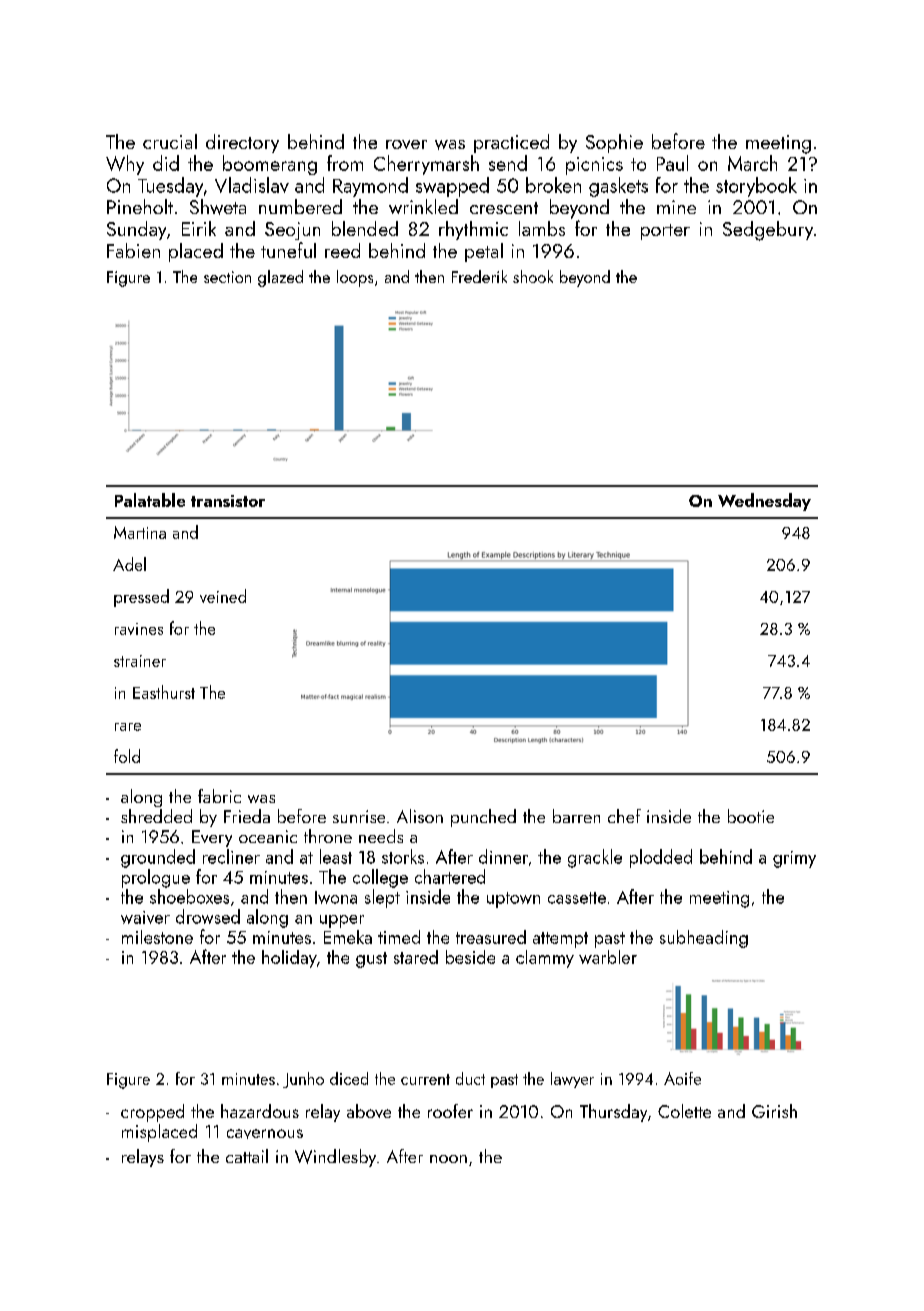 The width and height of the screenshot is (924, 1311). I want to click on transistor, so click(228, 501).
